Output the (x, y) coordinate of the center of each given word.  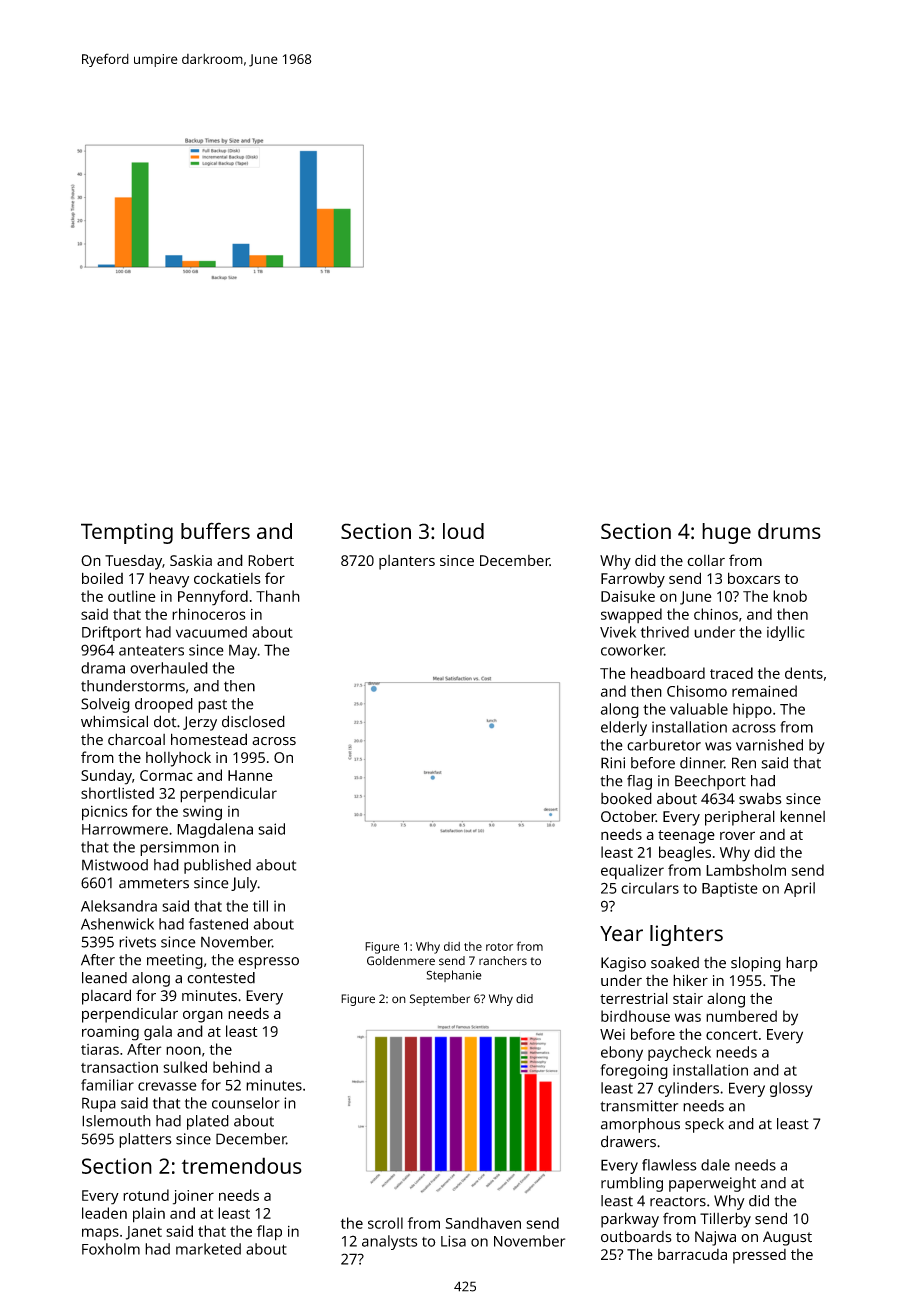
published (217, 866)
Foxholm (111, 1249)
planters (407, 562)
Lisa (453, 1241)
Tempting (127, 533)
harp (802, 964)
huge (726, 533)
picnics (105, 813)
